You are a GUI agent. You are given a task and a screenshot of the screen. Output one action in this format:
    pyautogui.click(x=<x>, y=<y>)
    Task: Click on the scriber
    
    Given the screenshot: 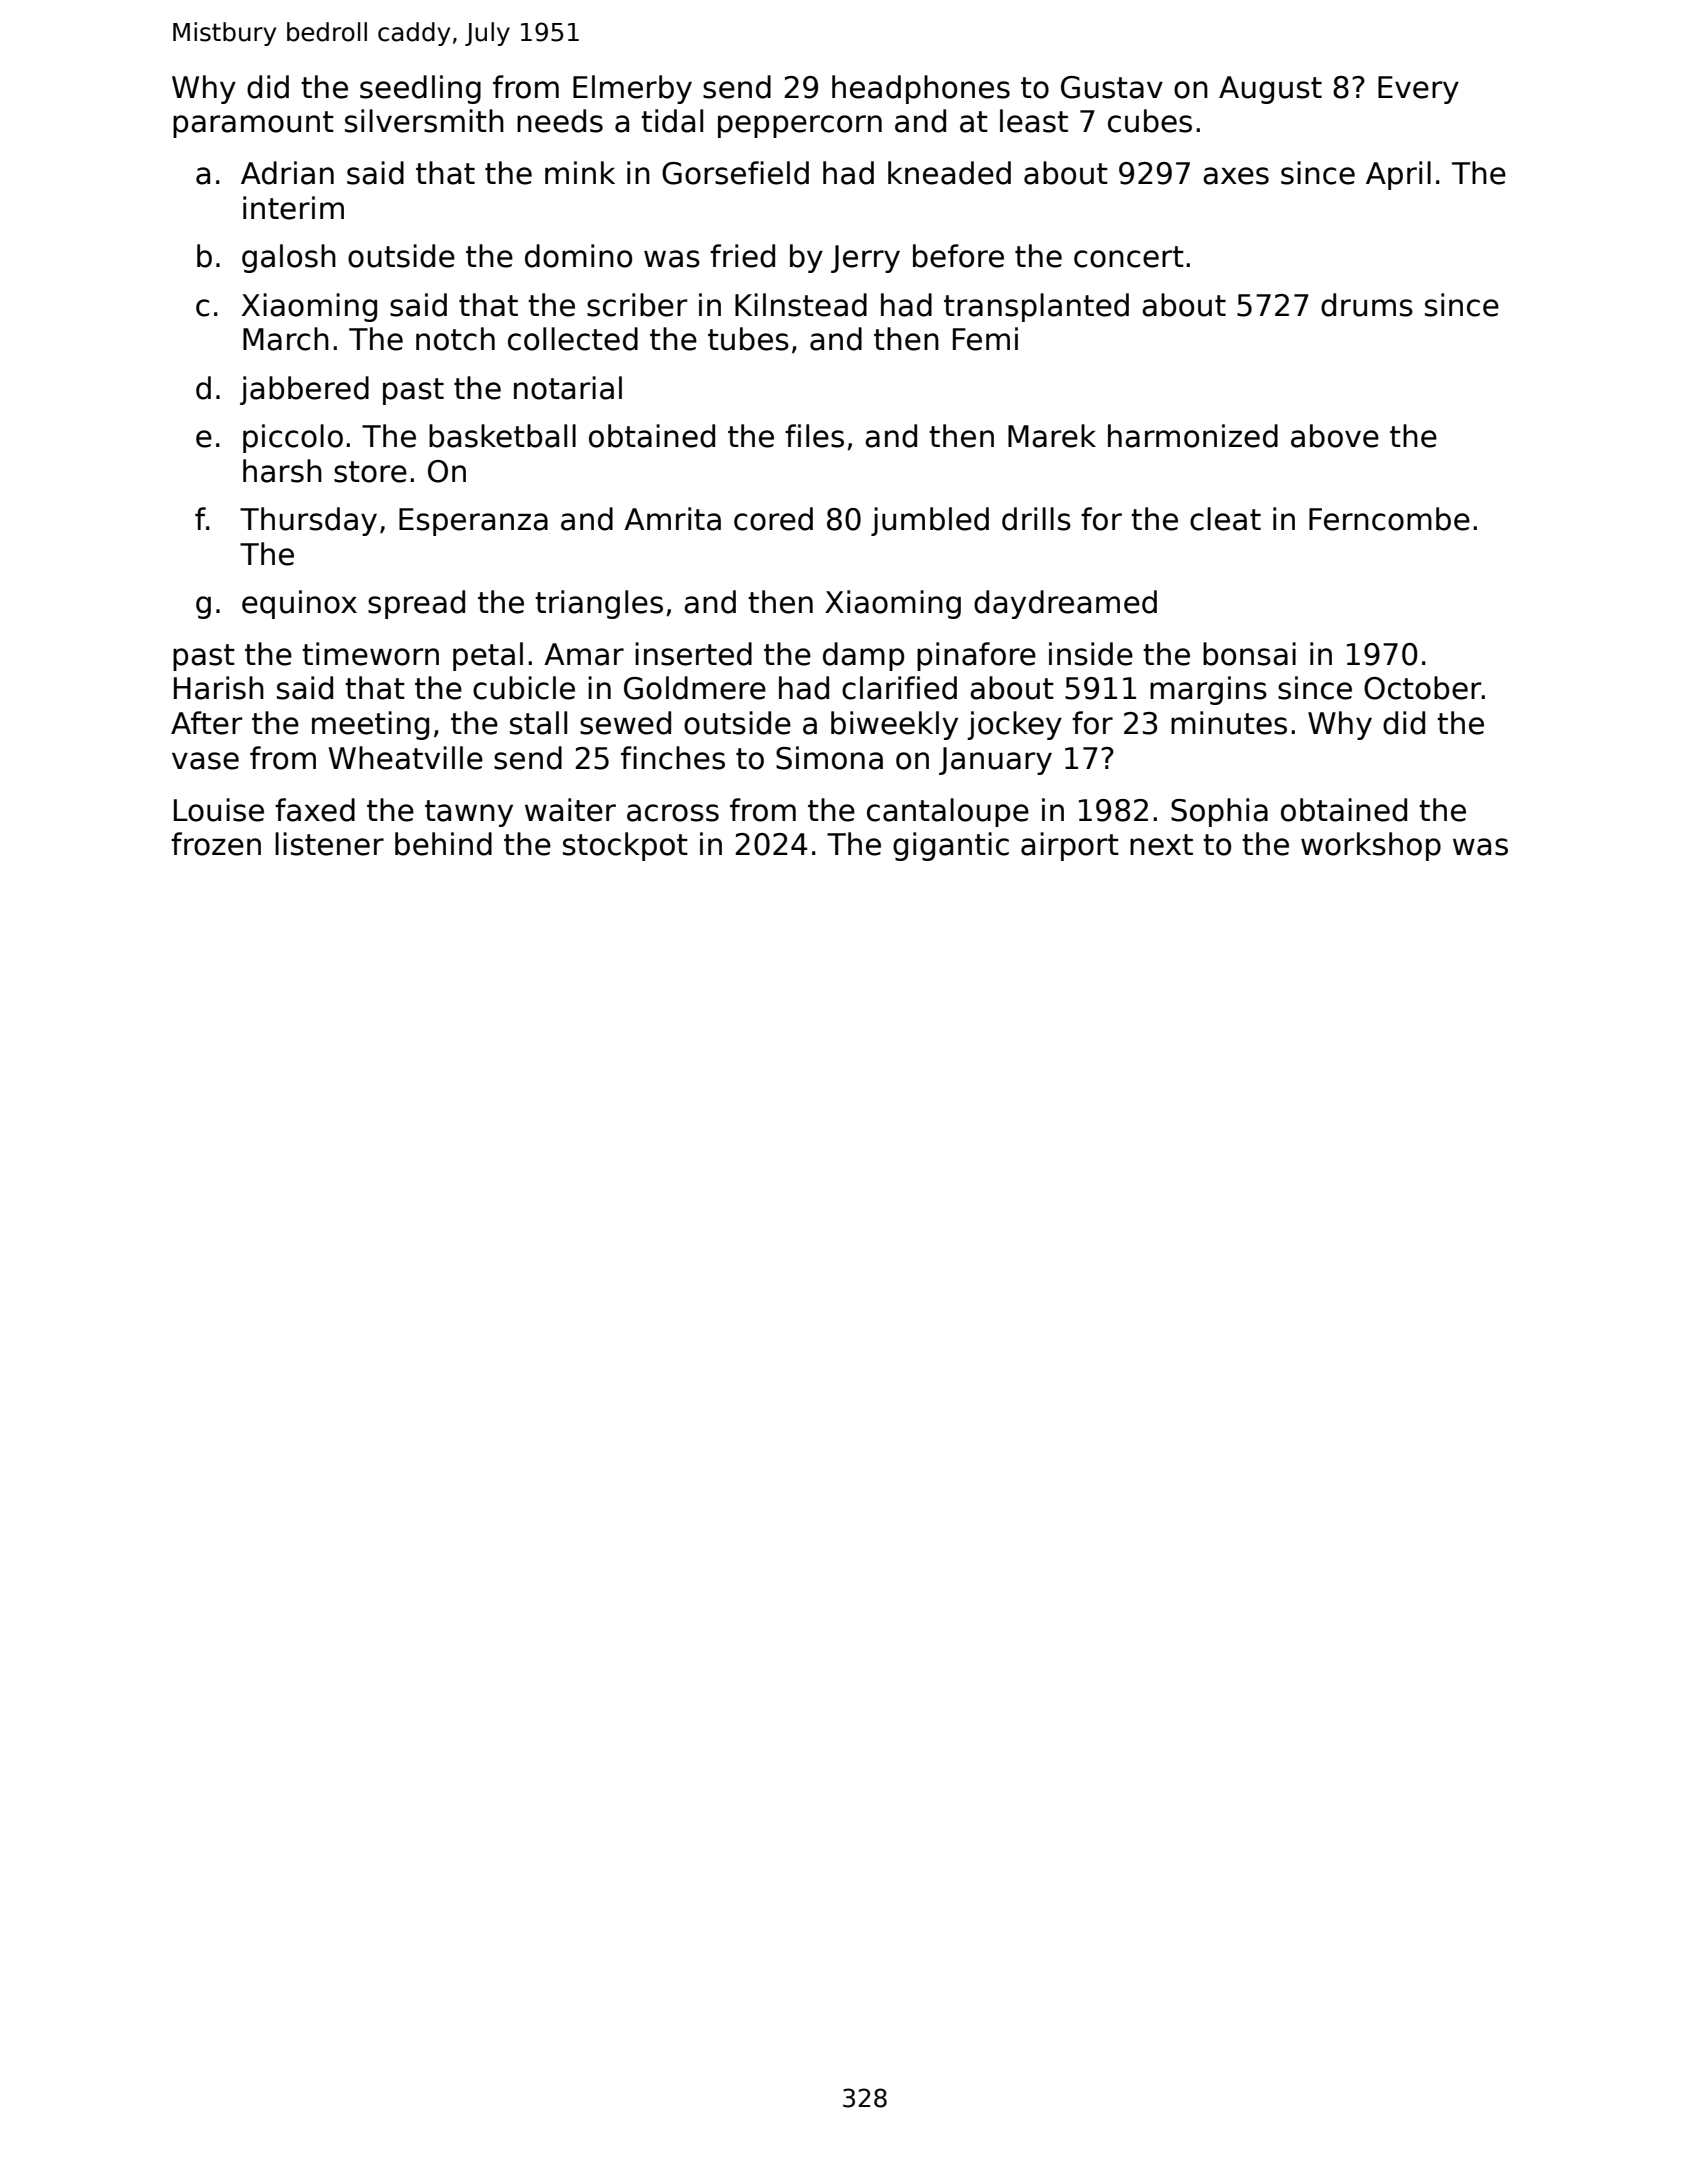 What is the action you would take?
    pyautogui.click(x=637, y=305)
